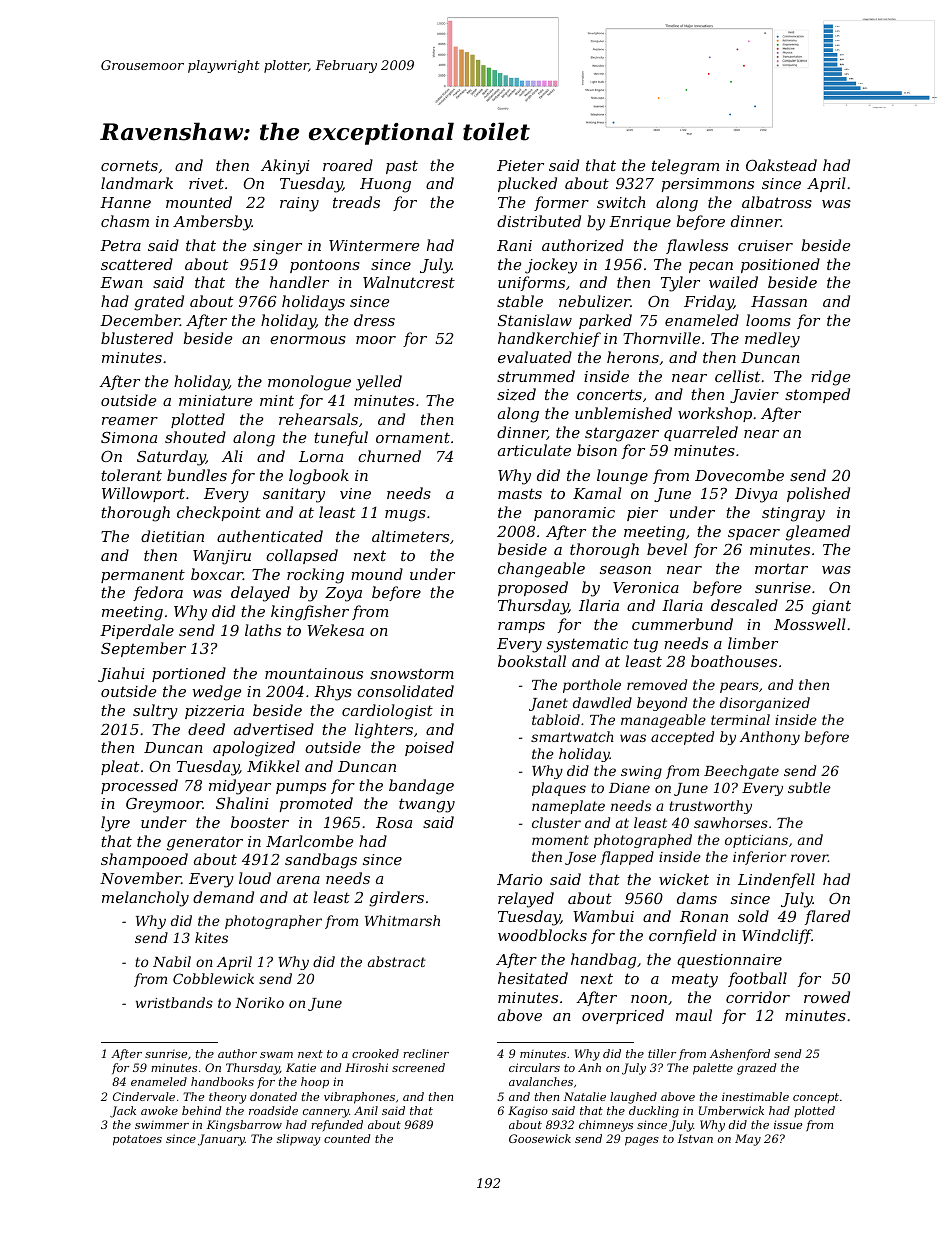  I want to click on cornets, so click(129, 165).
